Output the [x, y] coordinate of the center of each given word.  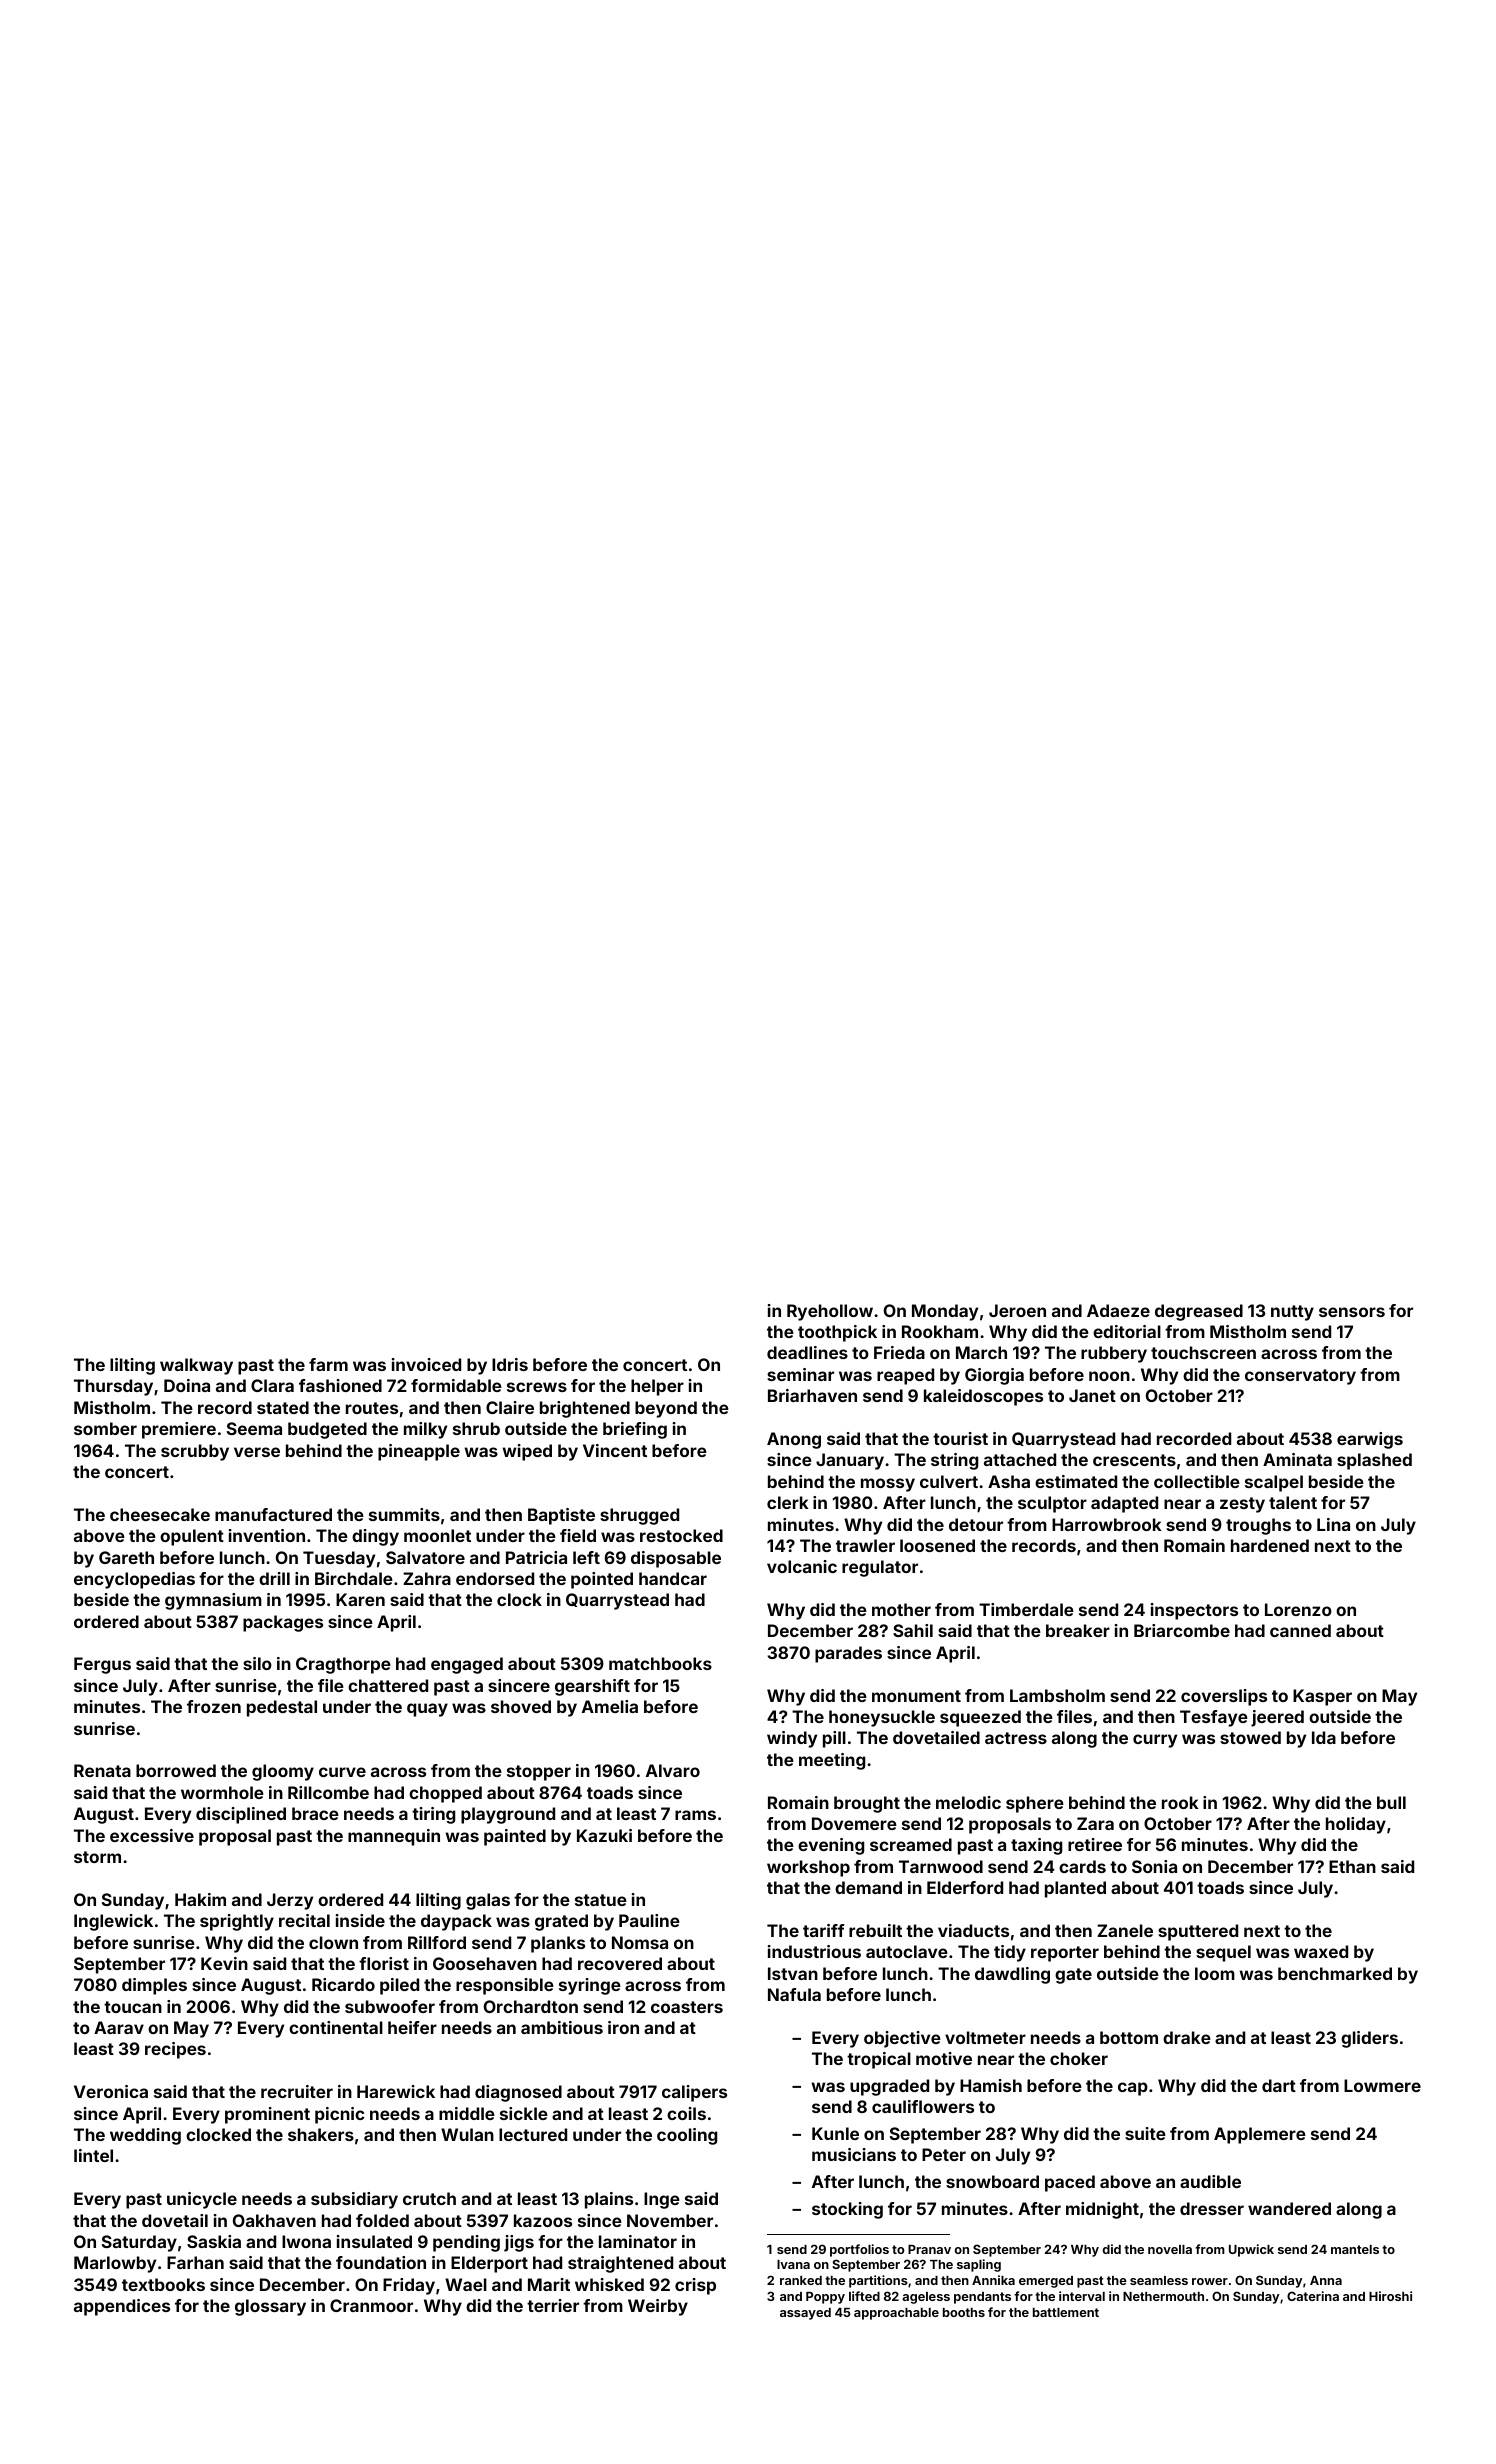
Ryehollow [830, 1312]
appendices [122, 2307]
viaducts [973, 1930]
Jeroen [1017, 1310]
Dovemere [854, 1823]
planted [1075, 1889]
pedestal [282, 1708]
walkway [196, 1366]
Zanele [1125, 1930]
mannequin [394, 1837]
